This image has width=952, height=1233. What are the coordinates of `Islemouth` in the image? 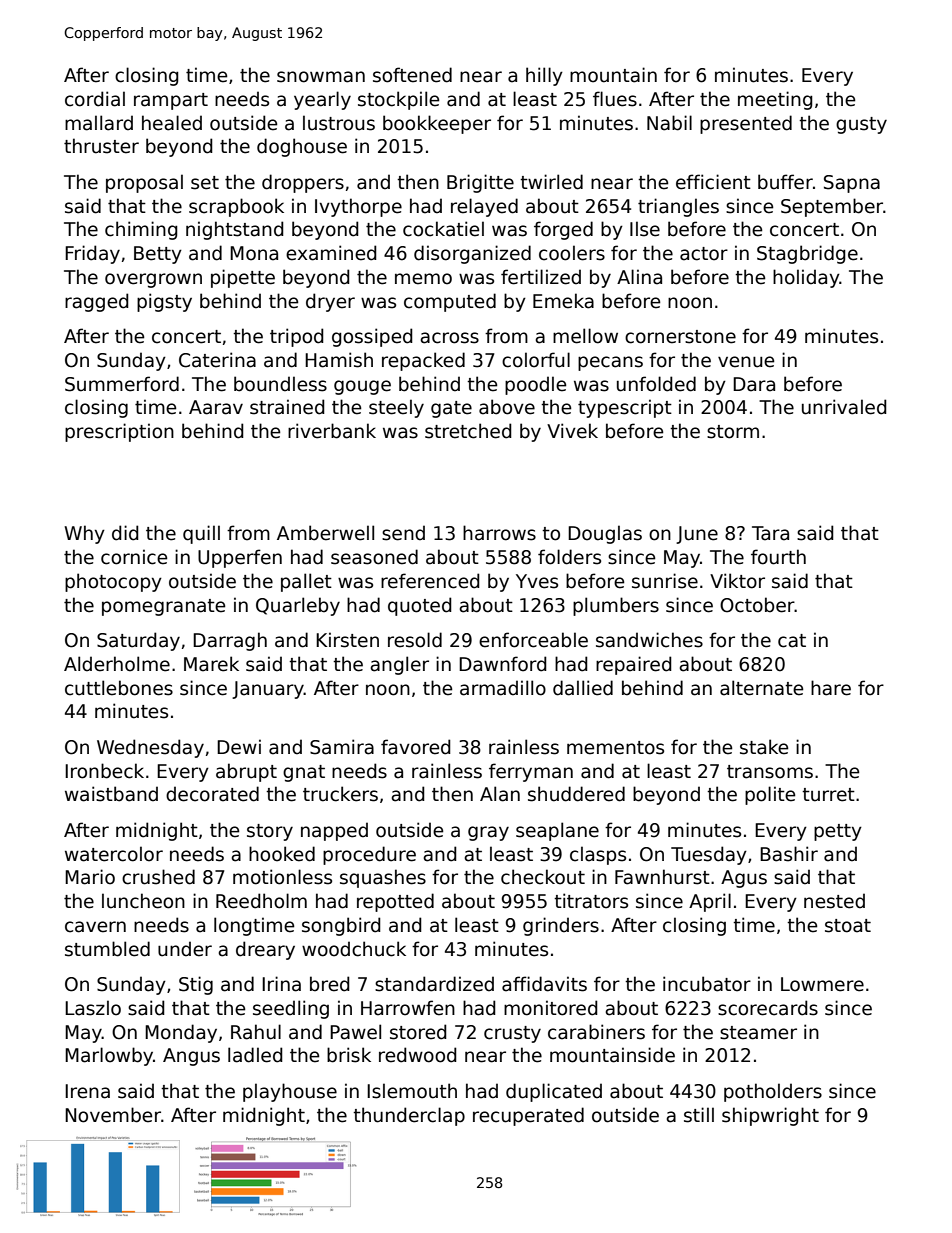 It's located at (412, 1091).
